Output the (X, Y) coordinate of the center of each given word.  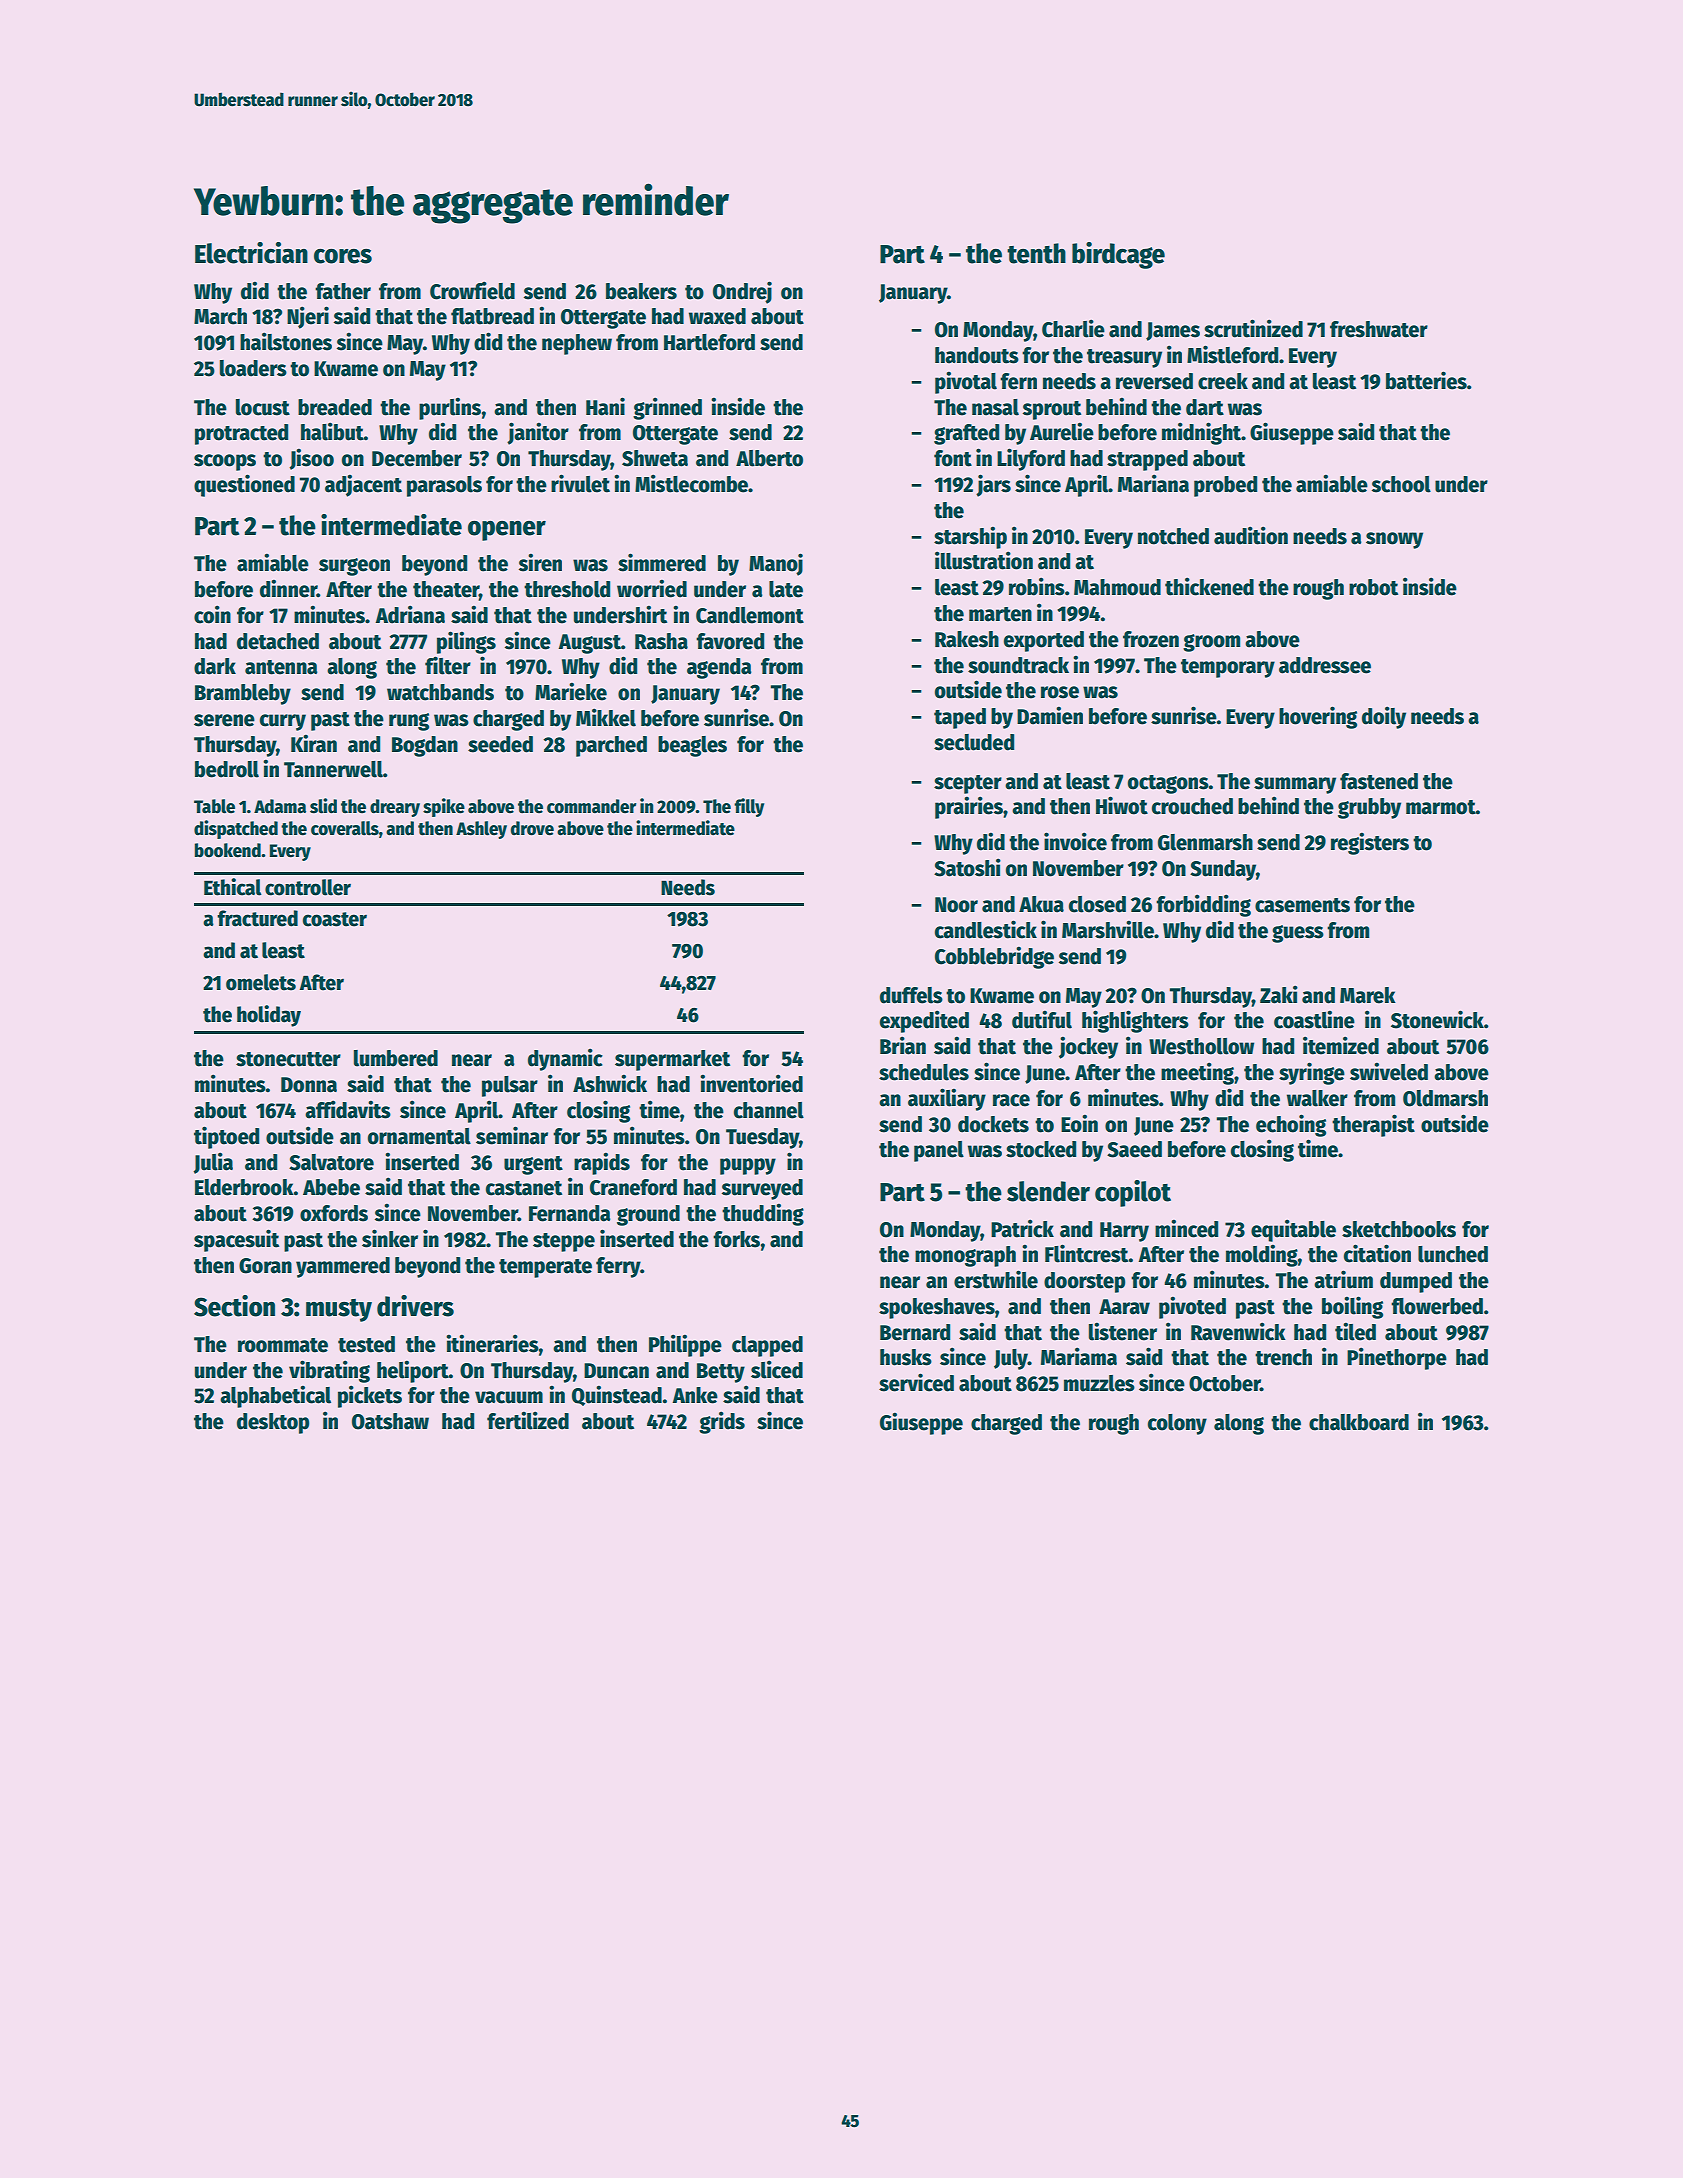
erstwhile (996, 1279)
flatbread (492, 316)
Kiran (314, 743)
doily (1384, 717)
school (1401, 484)
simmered (662, 562)
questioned (244, 485)
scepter (968, 784)
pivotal (966, 382)
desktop (273, 1423)
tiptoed (227, 1137)
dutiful (1042, 1019)
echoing (1291, 1125)
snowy (1394, 540)
